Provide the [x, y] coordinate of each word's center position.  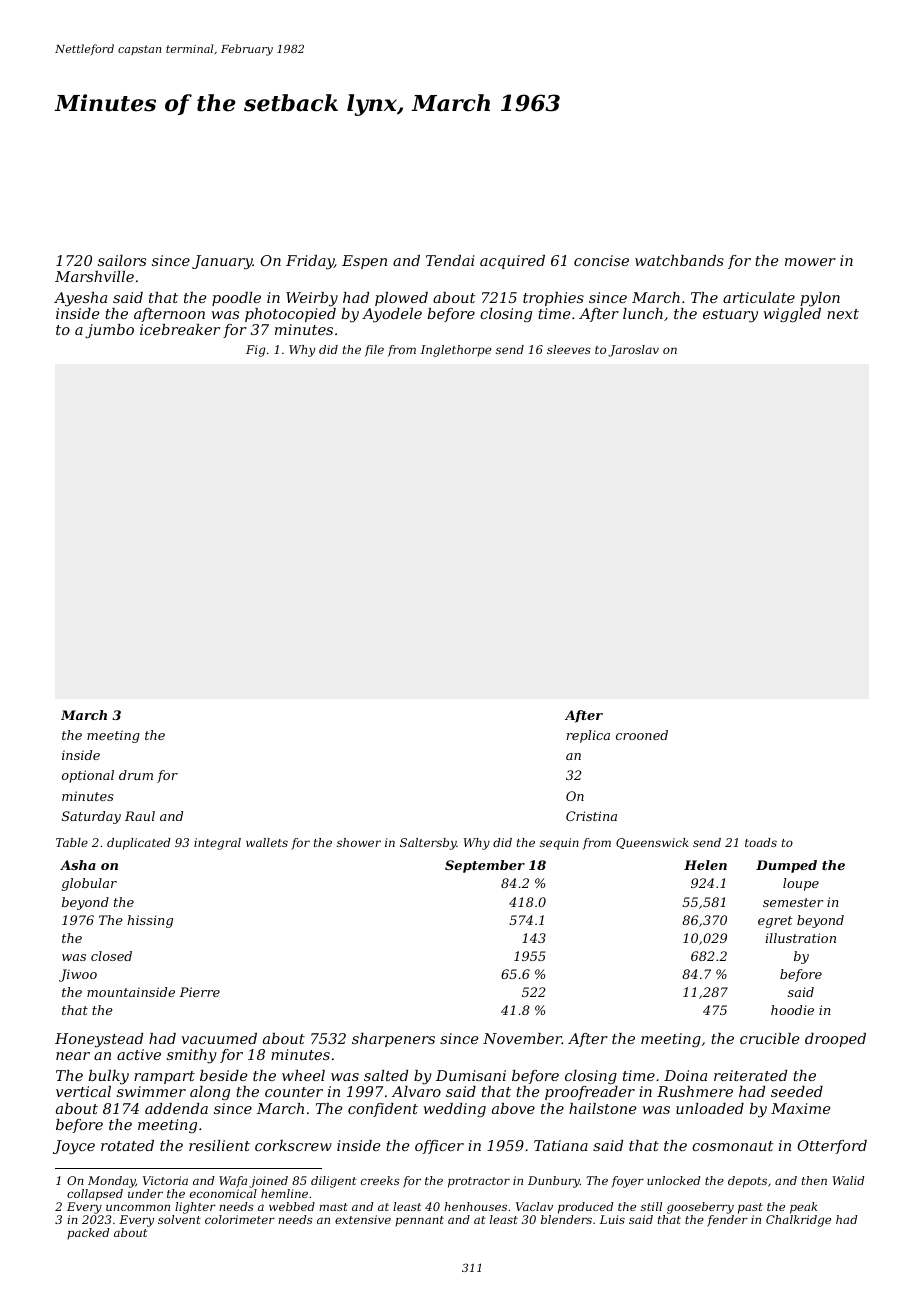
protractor [479, 1182]
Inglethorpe [456, 351]
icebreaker [180, 329]
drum [136, 775]
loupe [801, 884]
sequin [559, 844]
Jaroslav [633, 351]
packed [88, 1234]
